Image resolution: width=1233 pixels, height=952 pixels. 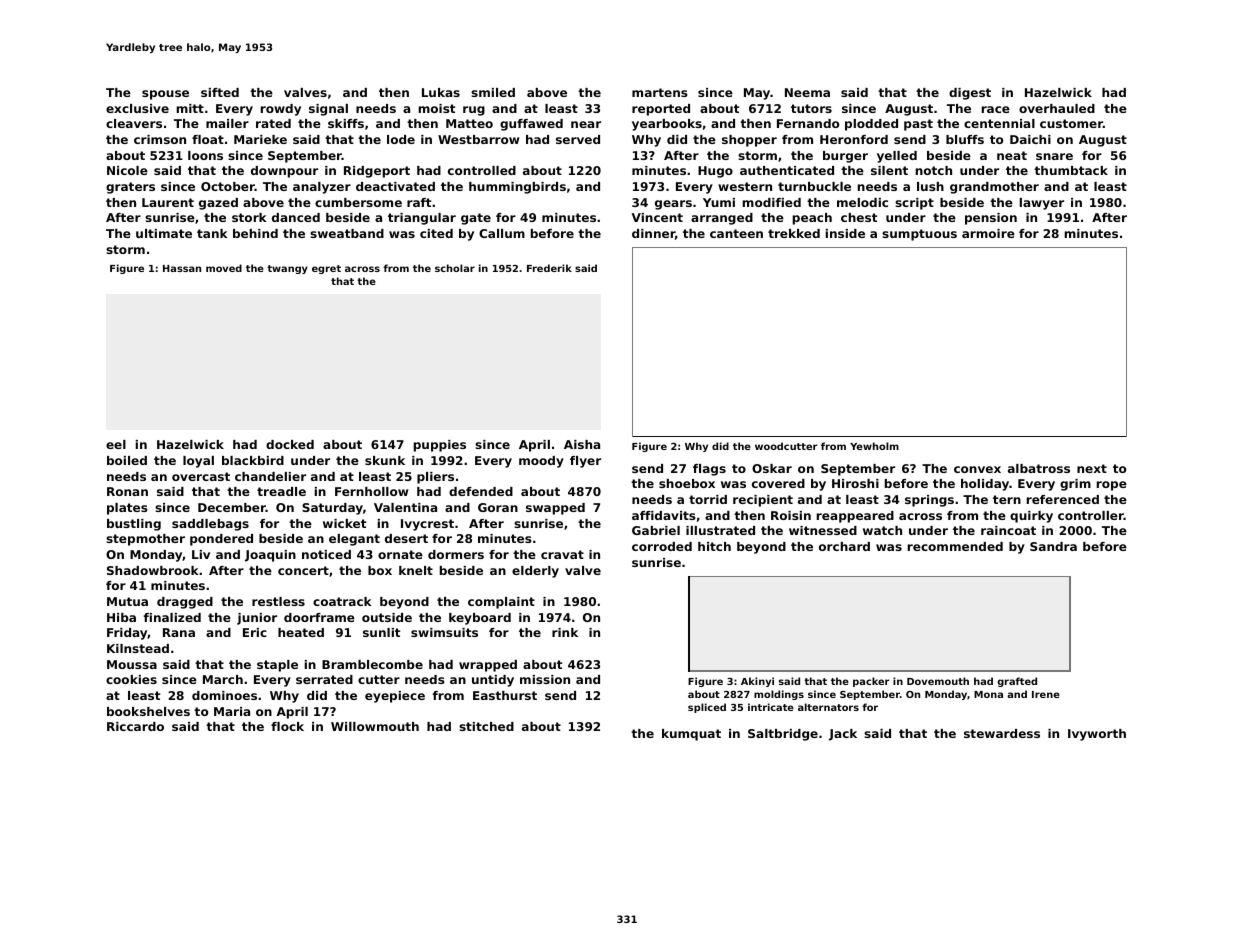 I want to click on next, so click(x=1092, y=468).
